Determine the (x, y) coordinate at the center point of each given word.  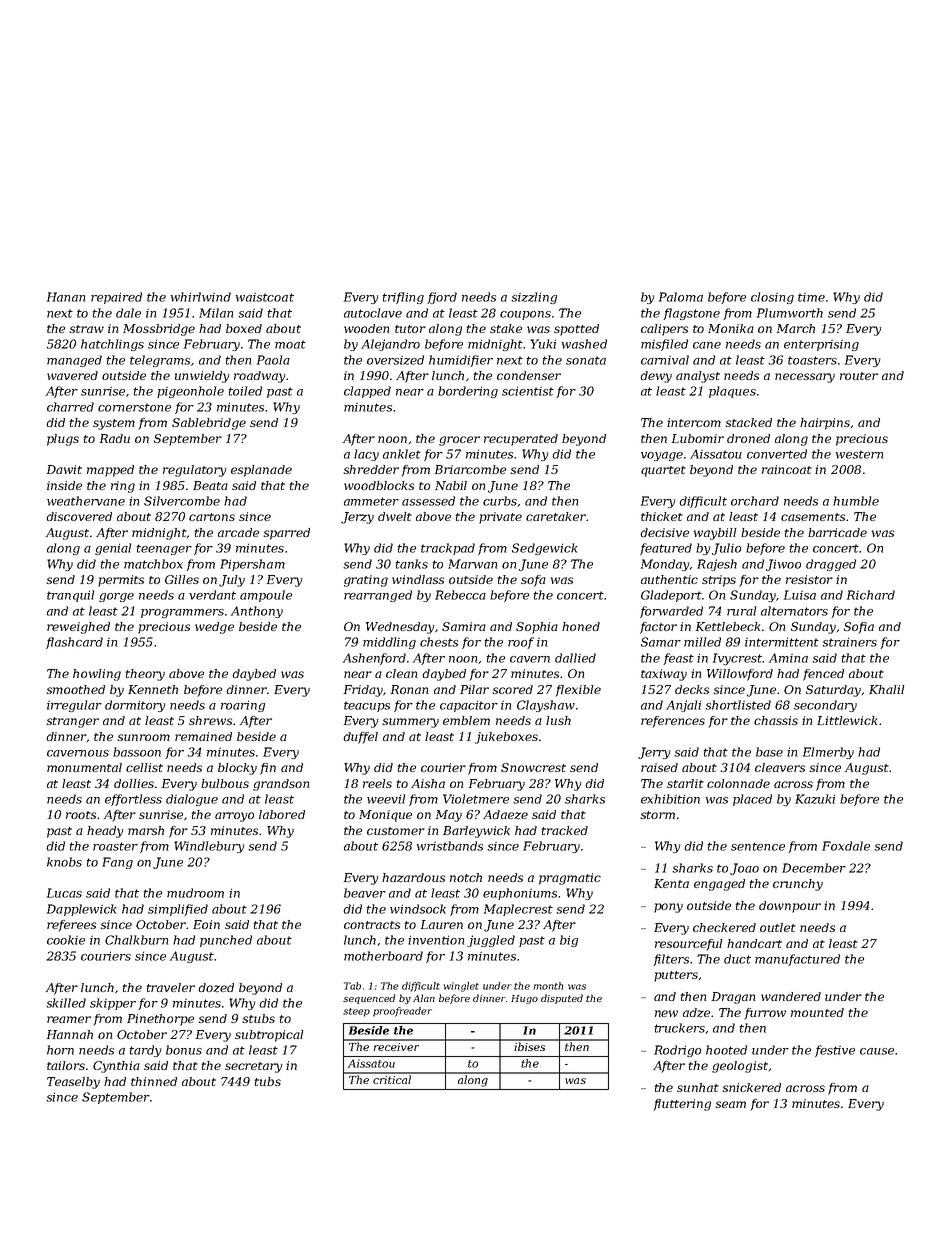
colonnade (738, 783)
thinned (154, 1081)
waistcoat (265, 297)
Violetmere (476, 799)
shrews (210, 720)
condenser (529, 375)
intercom (694, 422)
